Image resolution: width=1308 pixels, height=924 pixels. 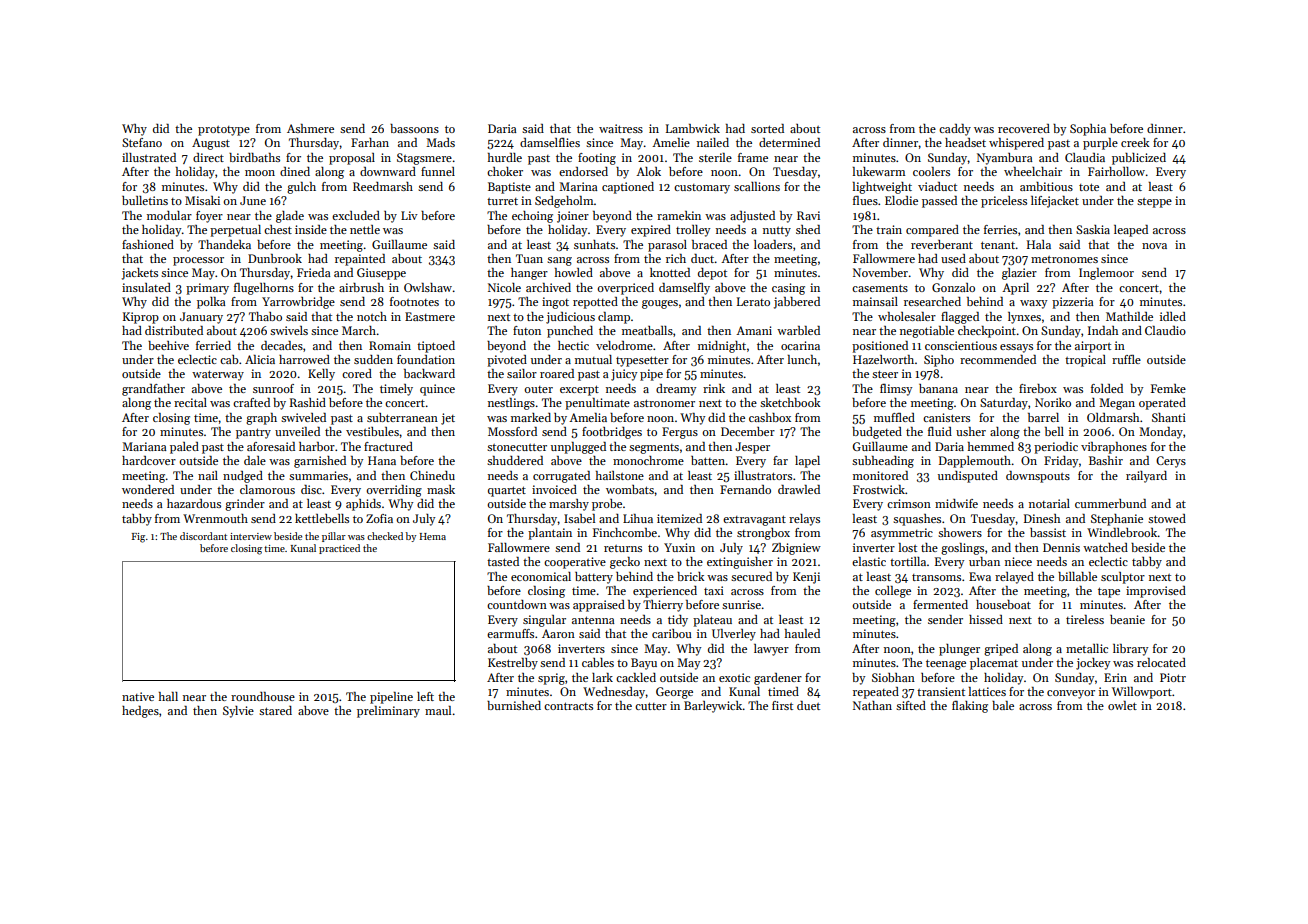 What do you see at coordinates (504, 287) in the document?
I see `Nicole` at bounding box center [504, 287].
